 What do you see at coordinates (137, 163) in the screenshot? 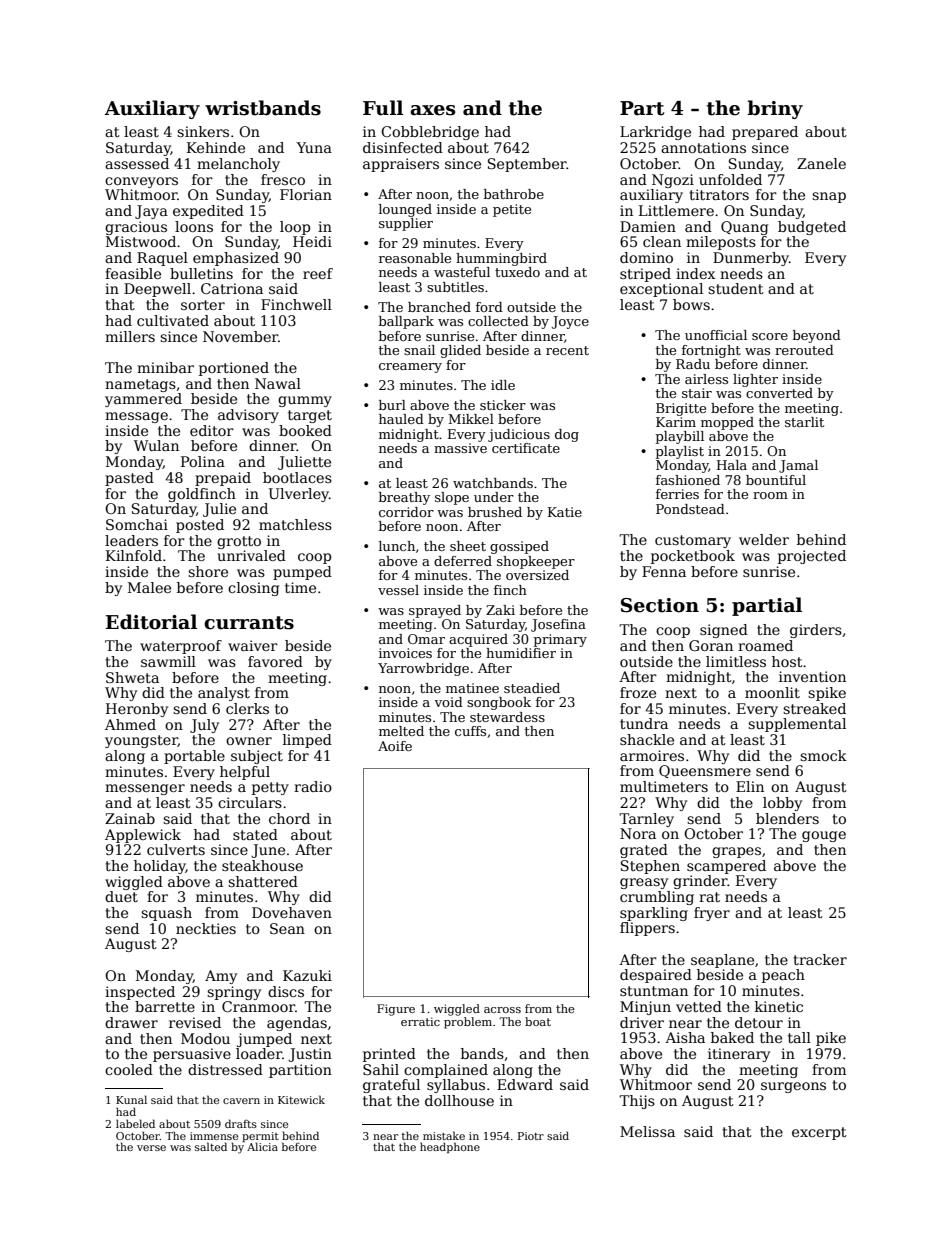
I see `assessed` at bounding box center [137, 163].
